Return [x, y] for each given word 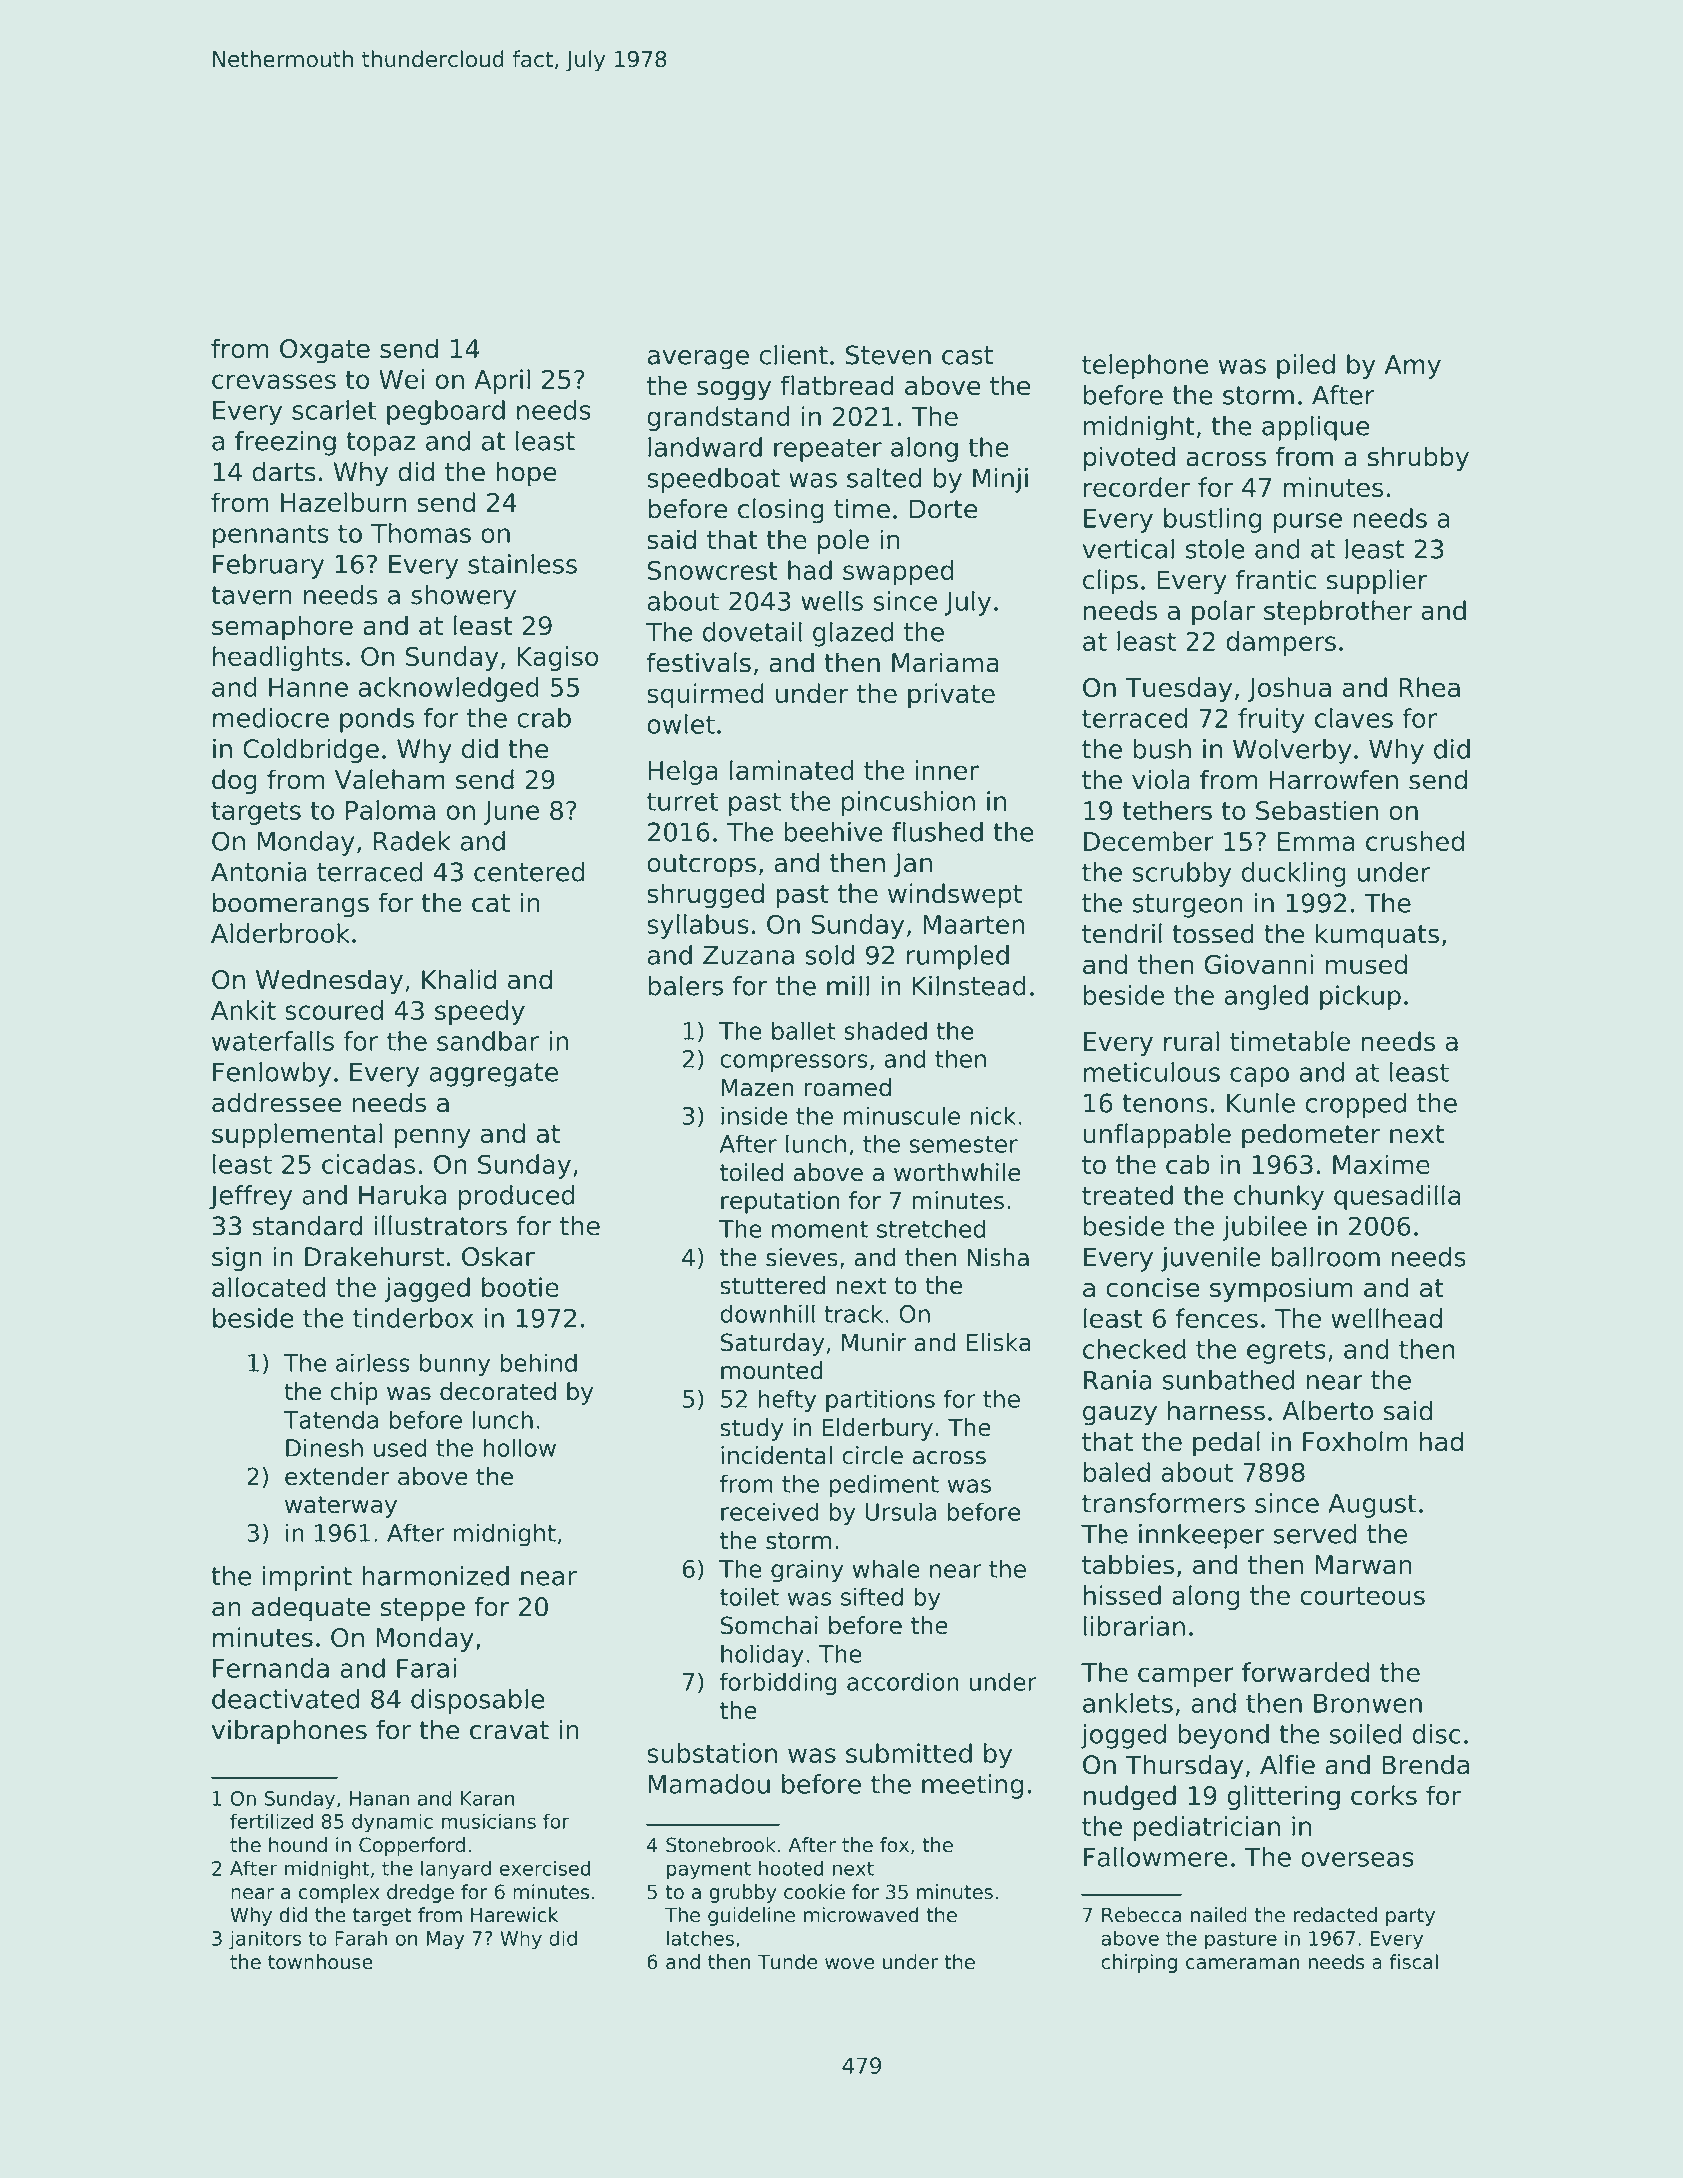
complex [339, 1893]
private [951, 695]
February [268, 566]
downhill [767, 1313]
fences [1217, 1318]
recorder [1137, 487]
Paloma [390, 810]
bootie [520, 1287]
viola [1161, 779]
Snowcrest [713, 570]
